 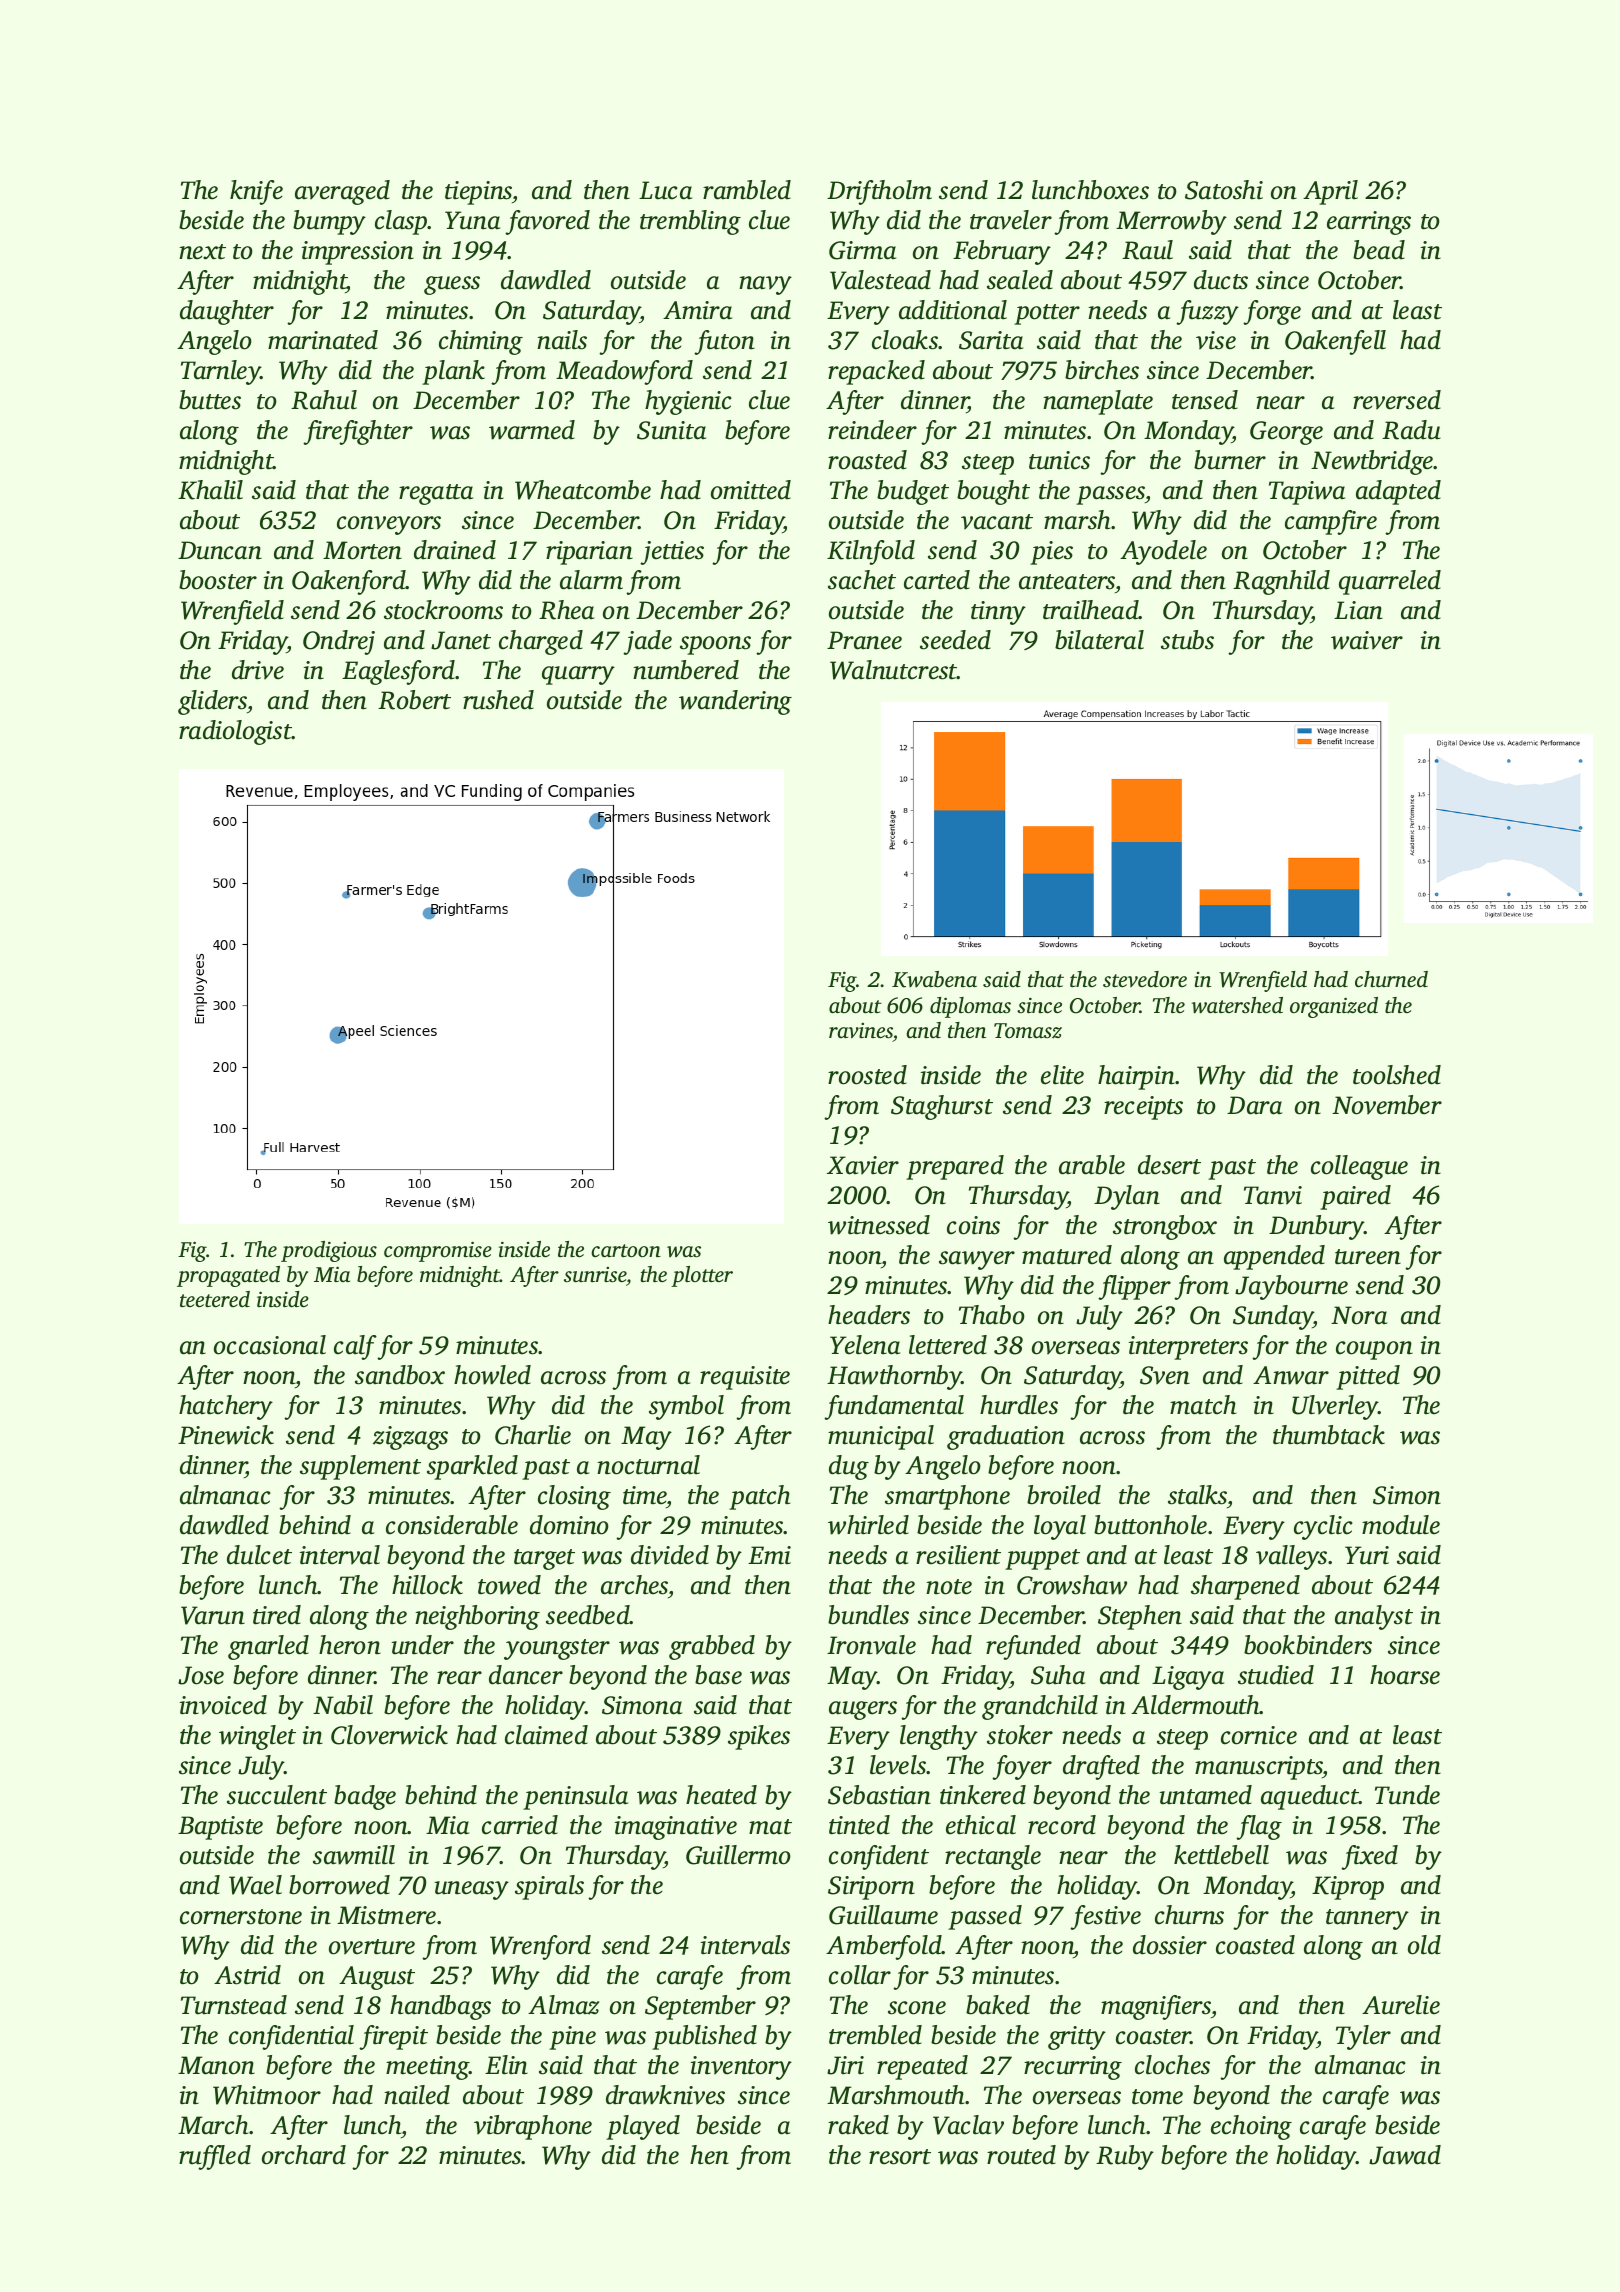 What do you see at coordinates (863, 1165) in the screenshot?
I see `Xavier` at bounding box center [863, 1165].
